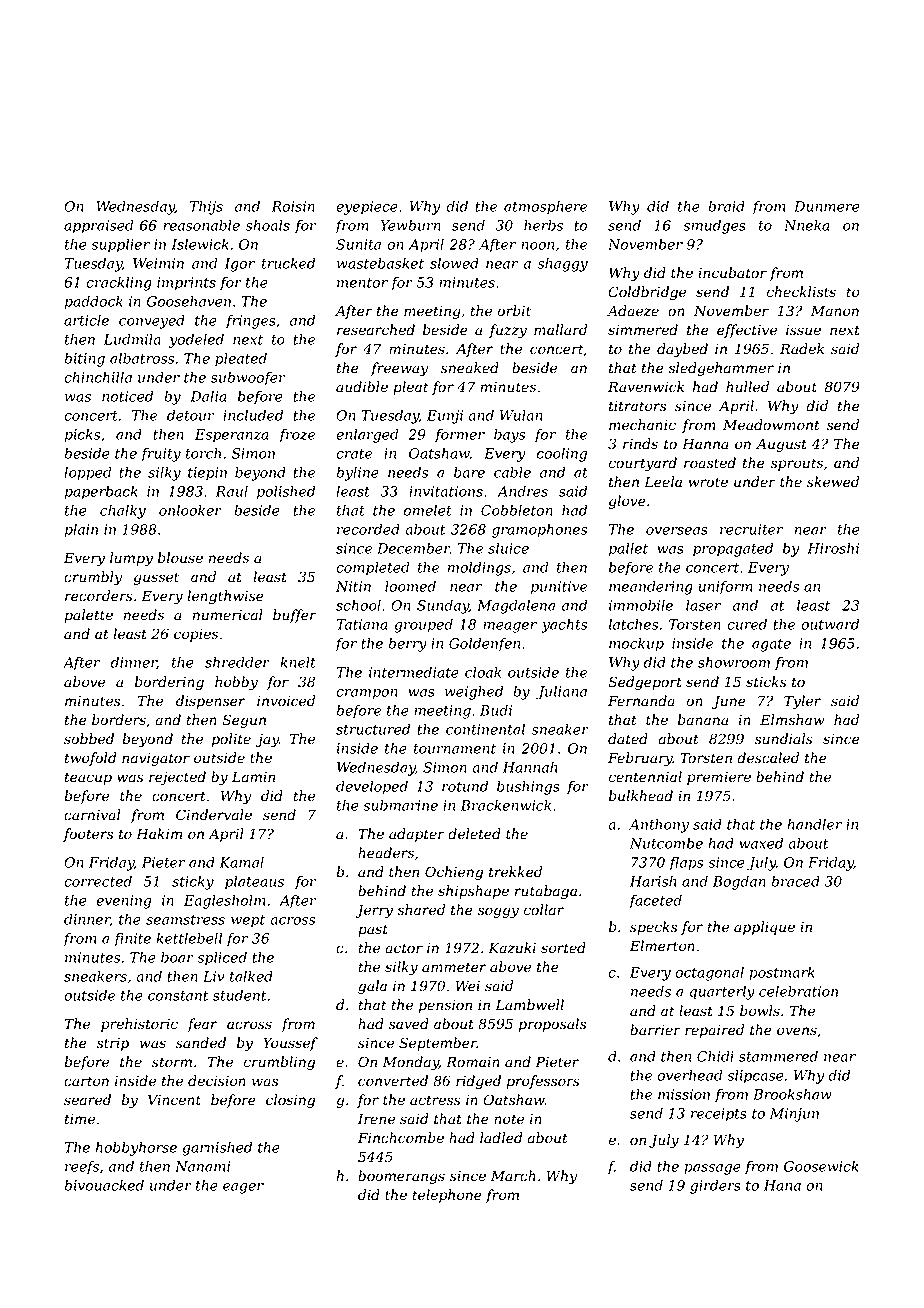 The image size is (924, 1308). I want to click on telephone, so click(447, 1196).
